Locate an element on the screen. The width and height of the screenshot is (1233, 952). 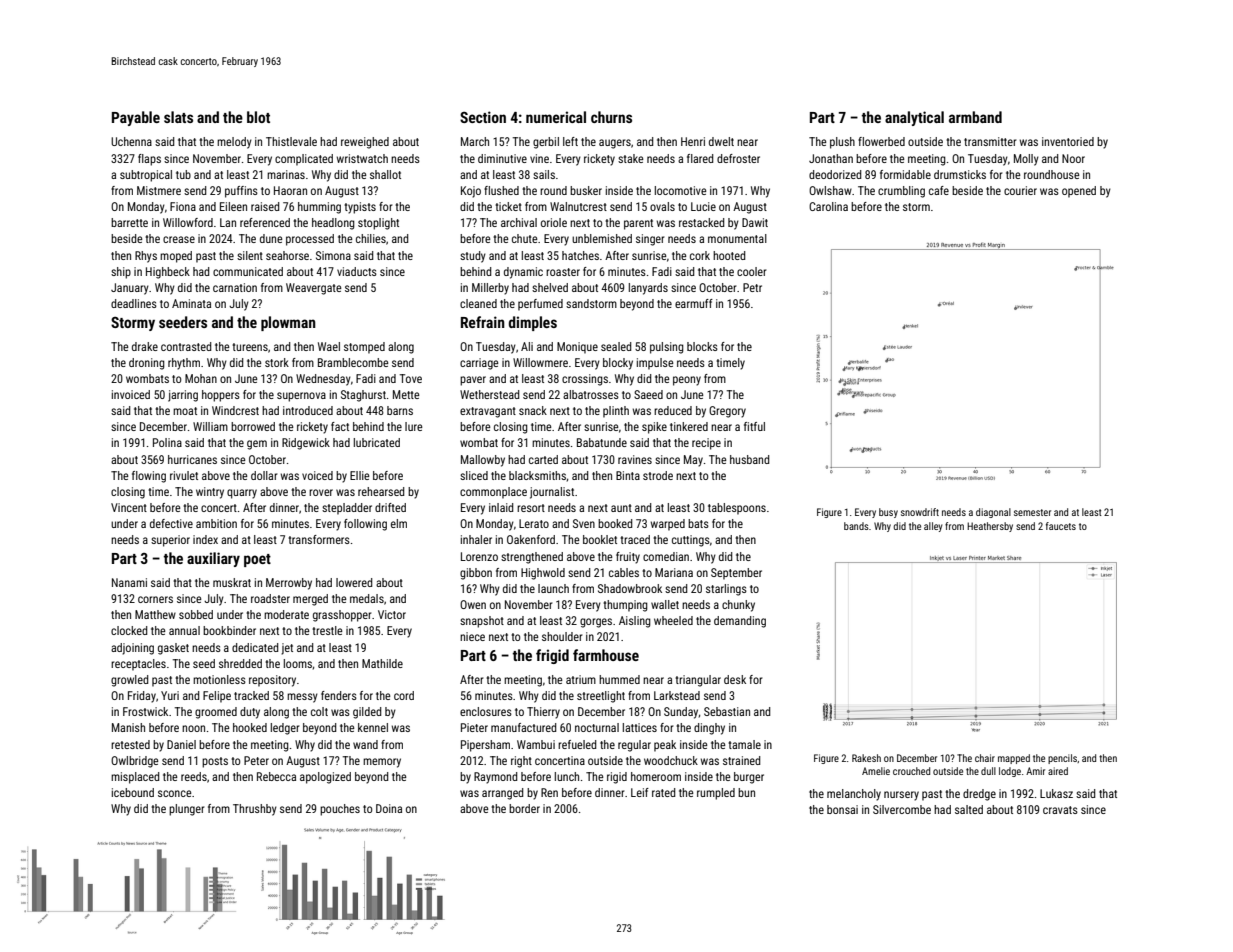
semester is located at coordinates (1032, 512).
